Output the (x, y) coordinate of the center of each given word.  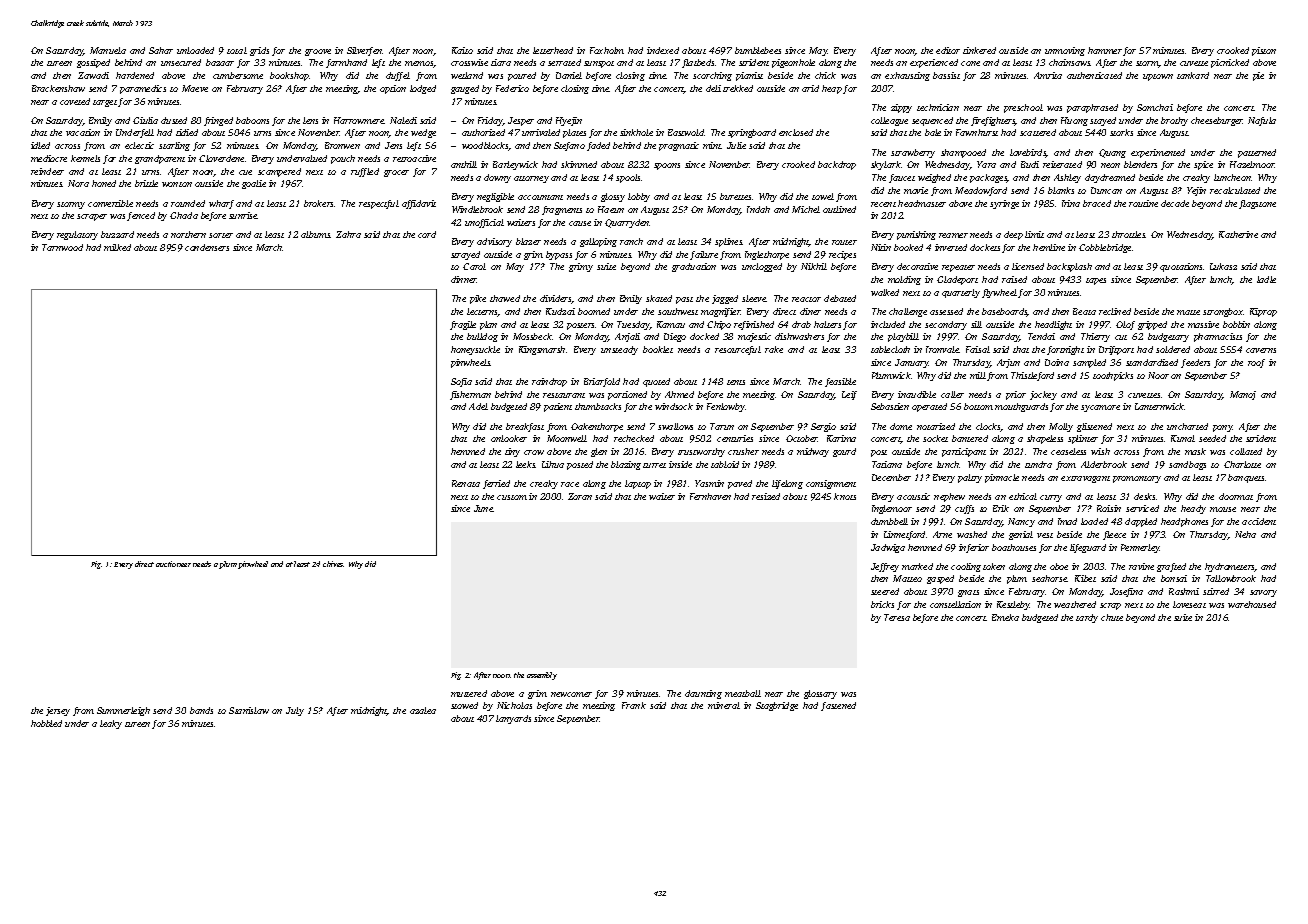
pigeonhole (793, 63)
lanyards (513, 719)
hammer (1105, 50)
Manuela (108, 50)
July (295, 711)
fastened (838, 706)
